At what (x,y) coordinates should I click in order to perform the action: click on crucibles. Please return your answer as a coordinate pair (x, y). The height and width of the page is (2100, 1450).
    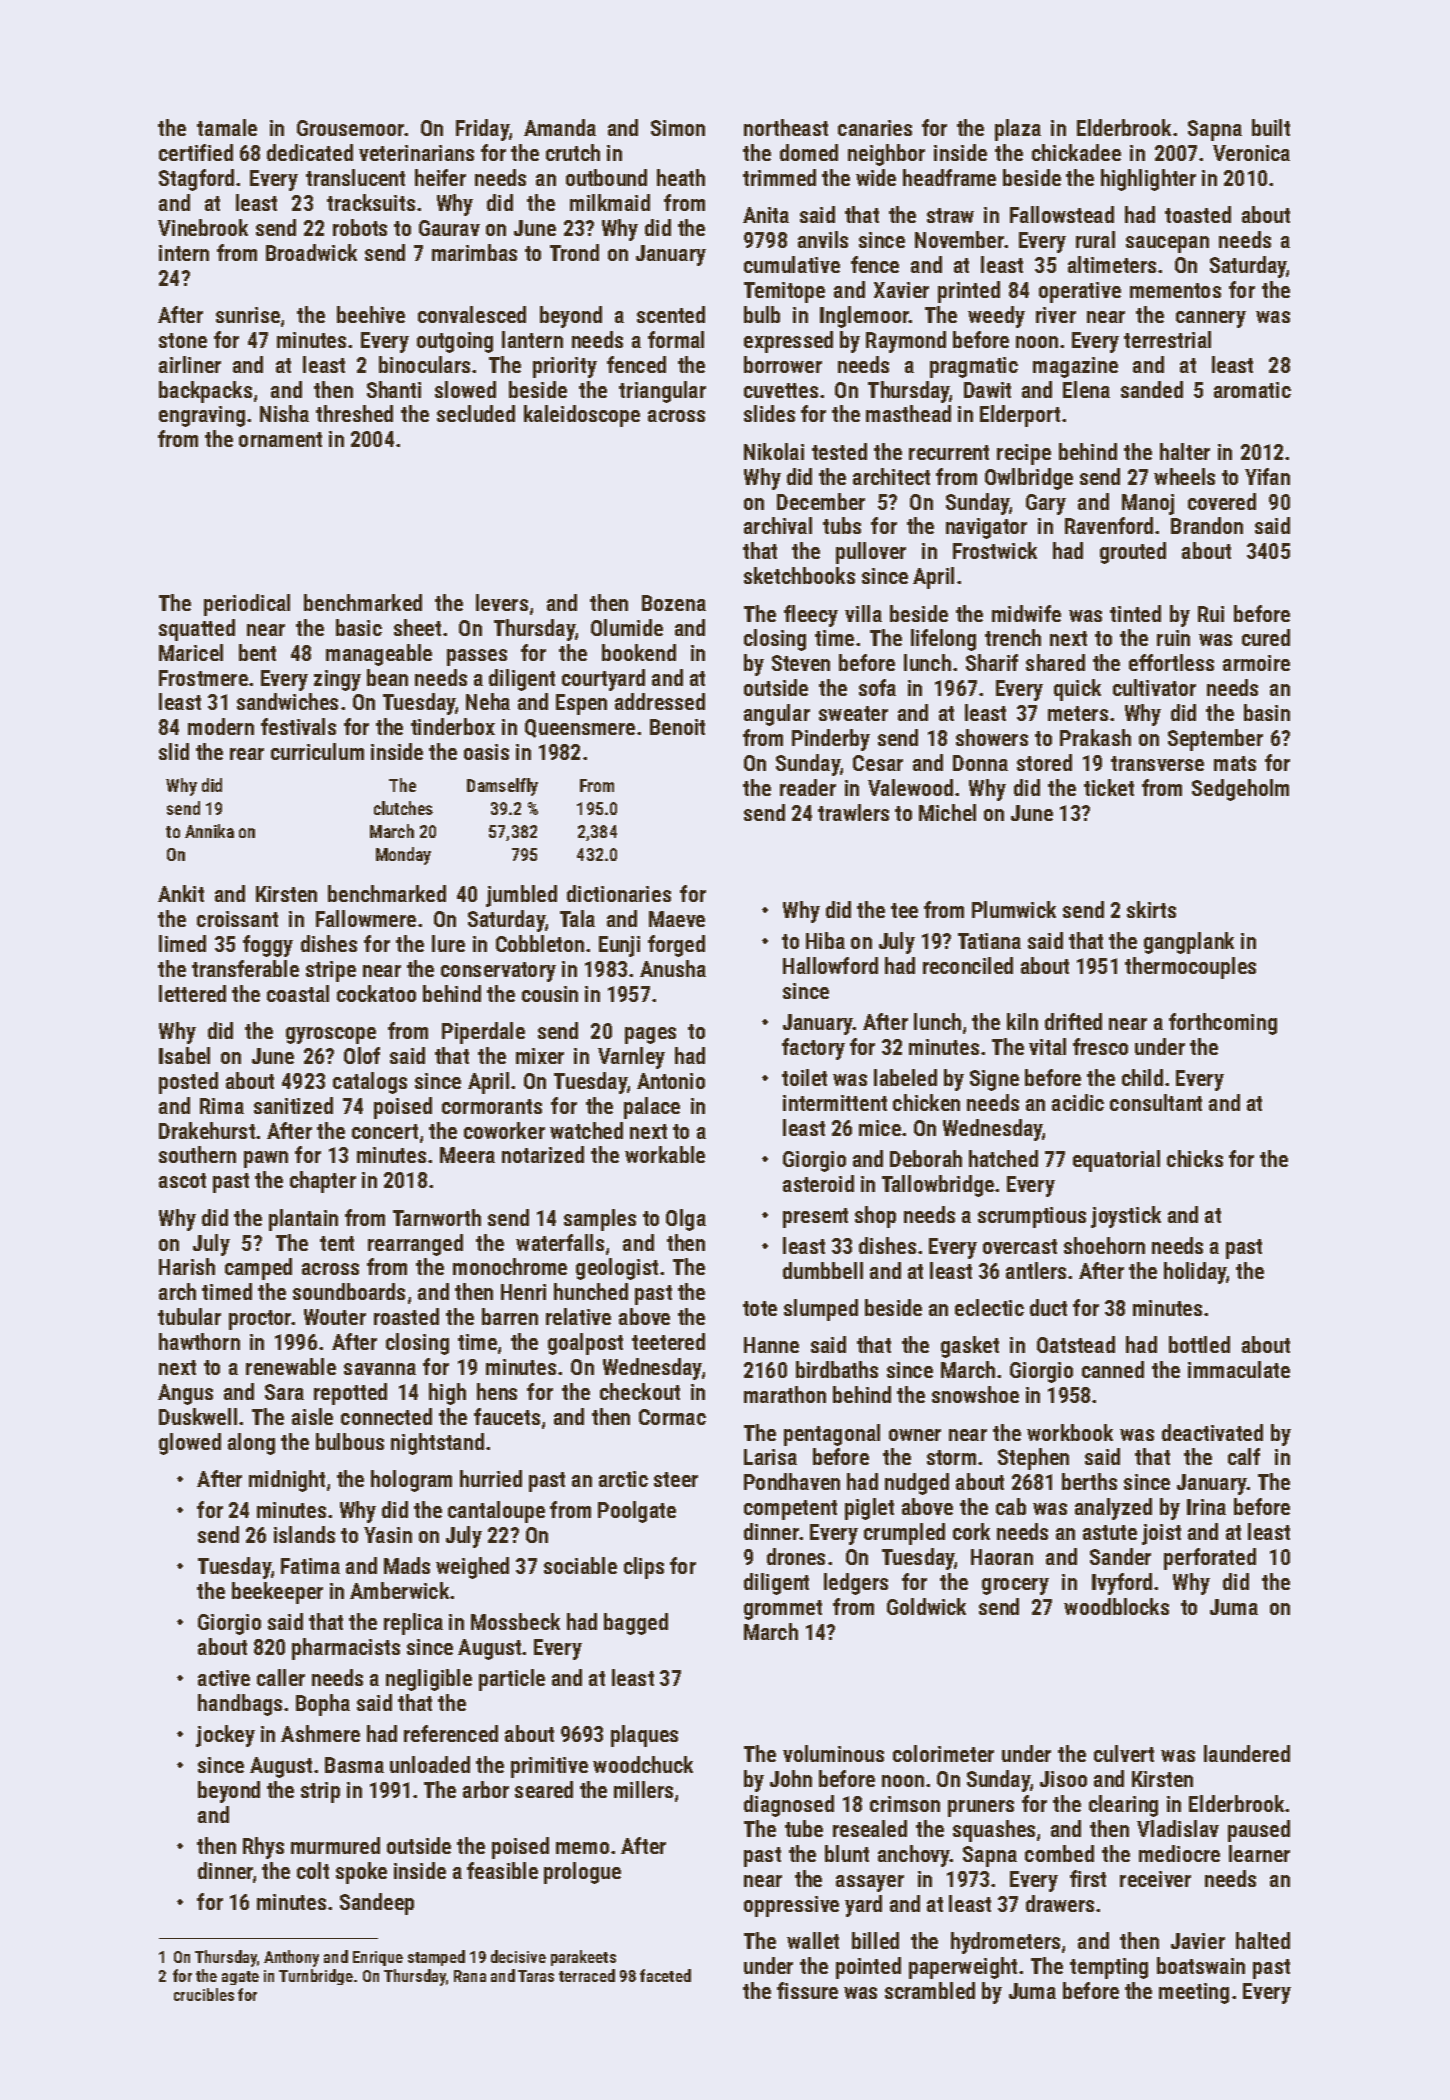
    Looking at the image, I should click on (204, 1994).
